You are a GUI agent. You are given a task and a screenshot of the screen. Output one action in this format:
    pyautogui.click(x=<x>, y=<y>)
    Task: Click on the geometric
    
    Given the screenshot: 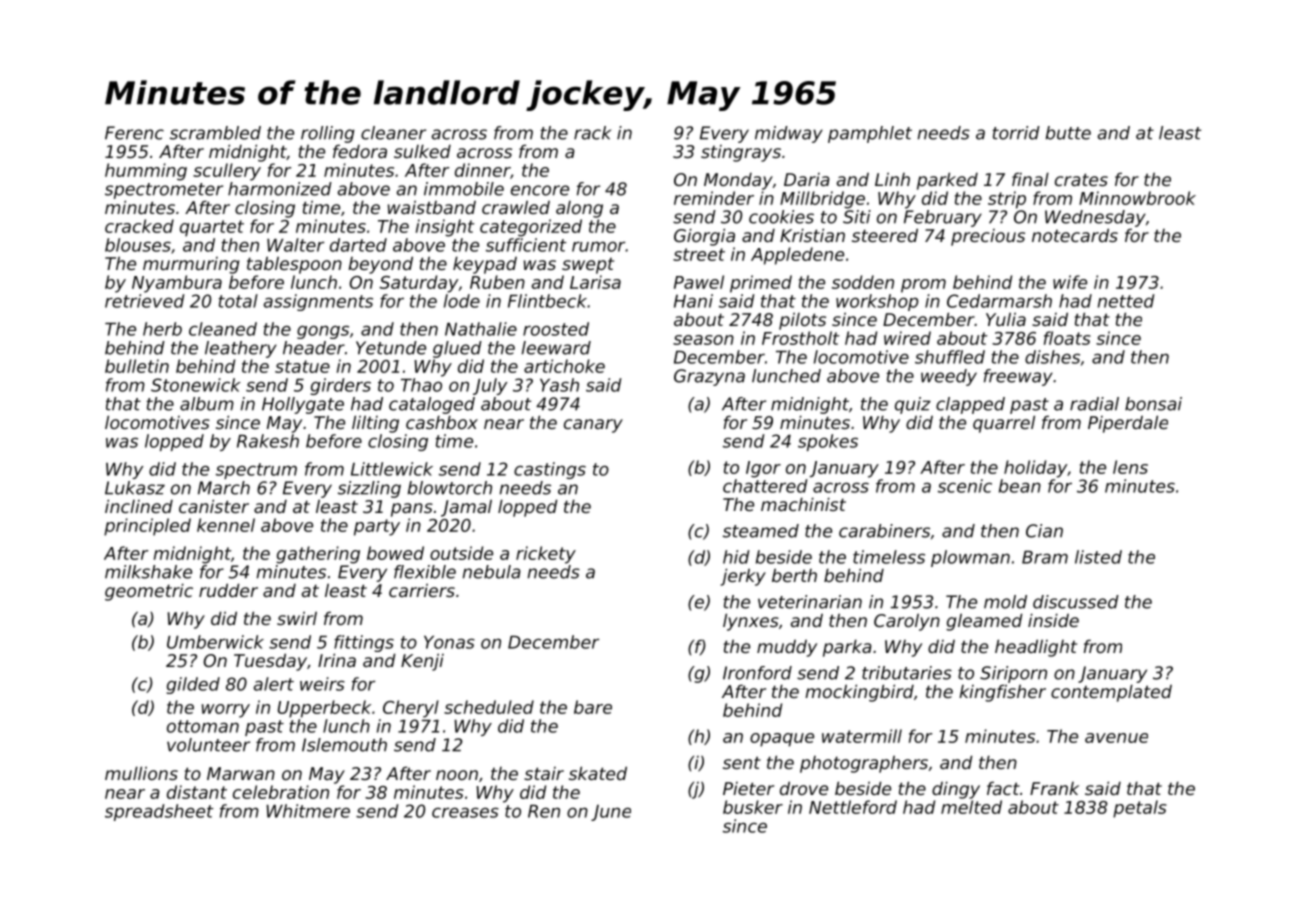 What is the action you would take?
    pyautogui.click(x=149, y=592)
